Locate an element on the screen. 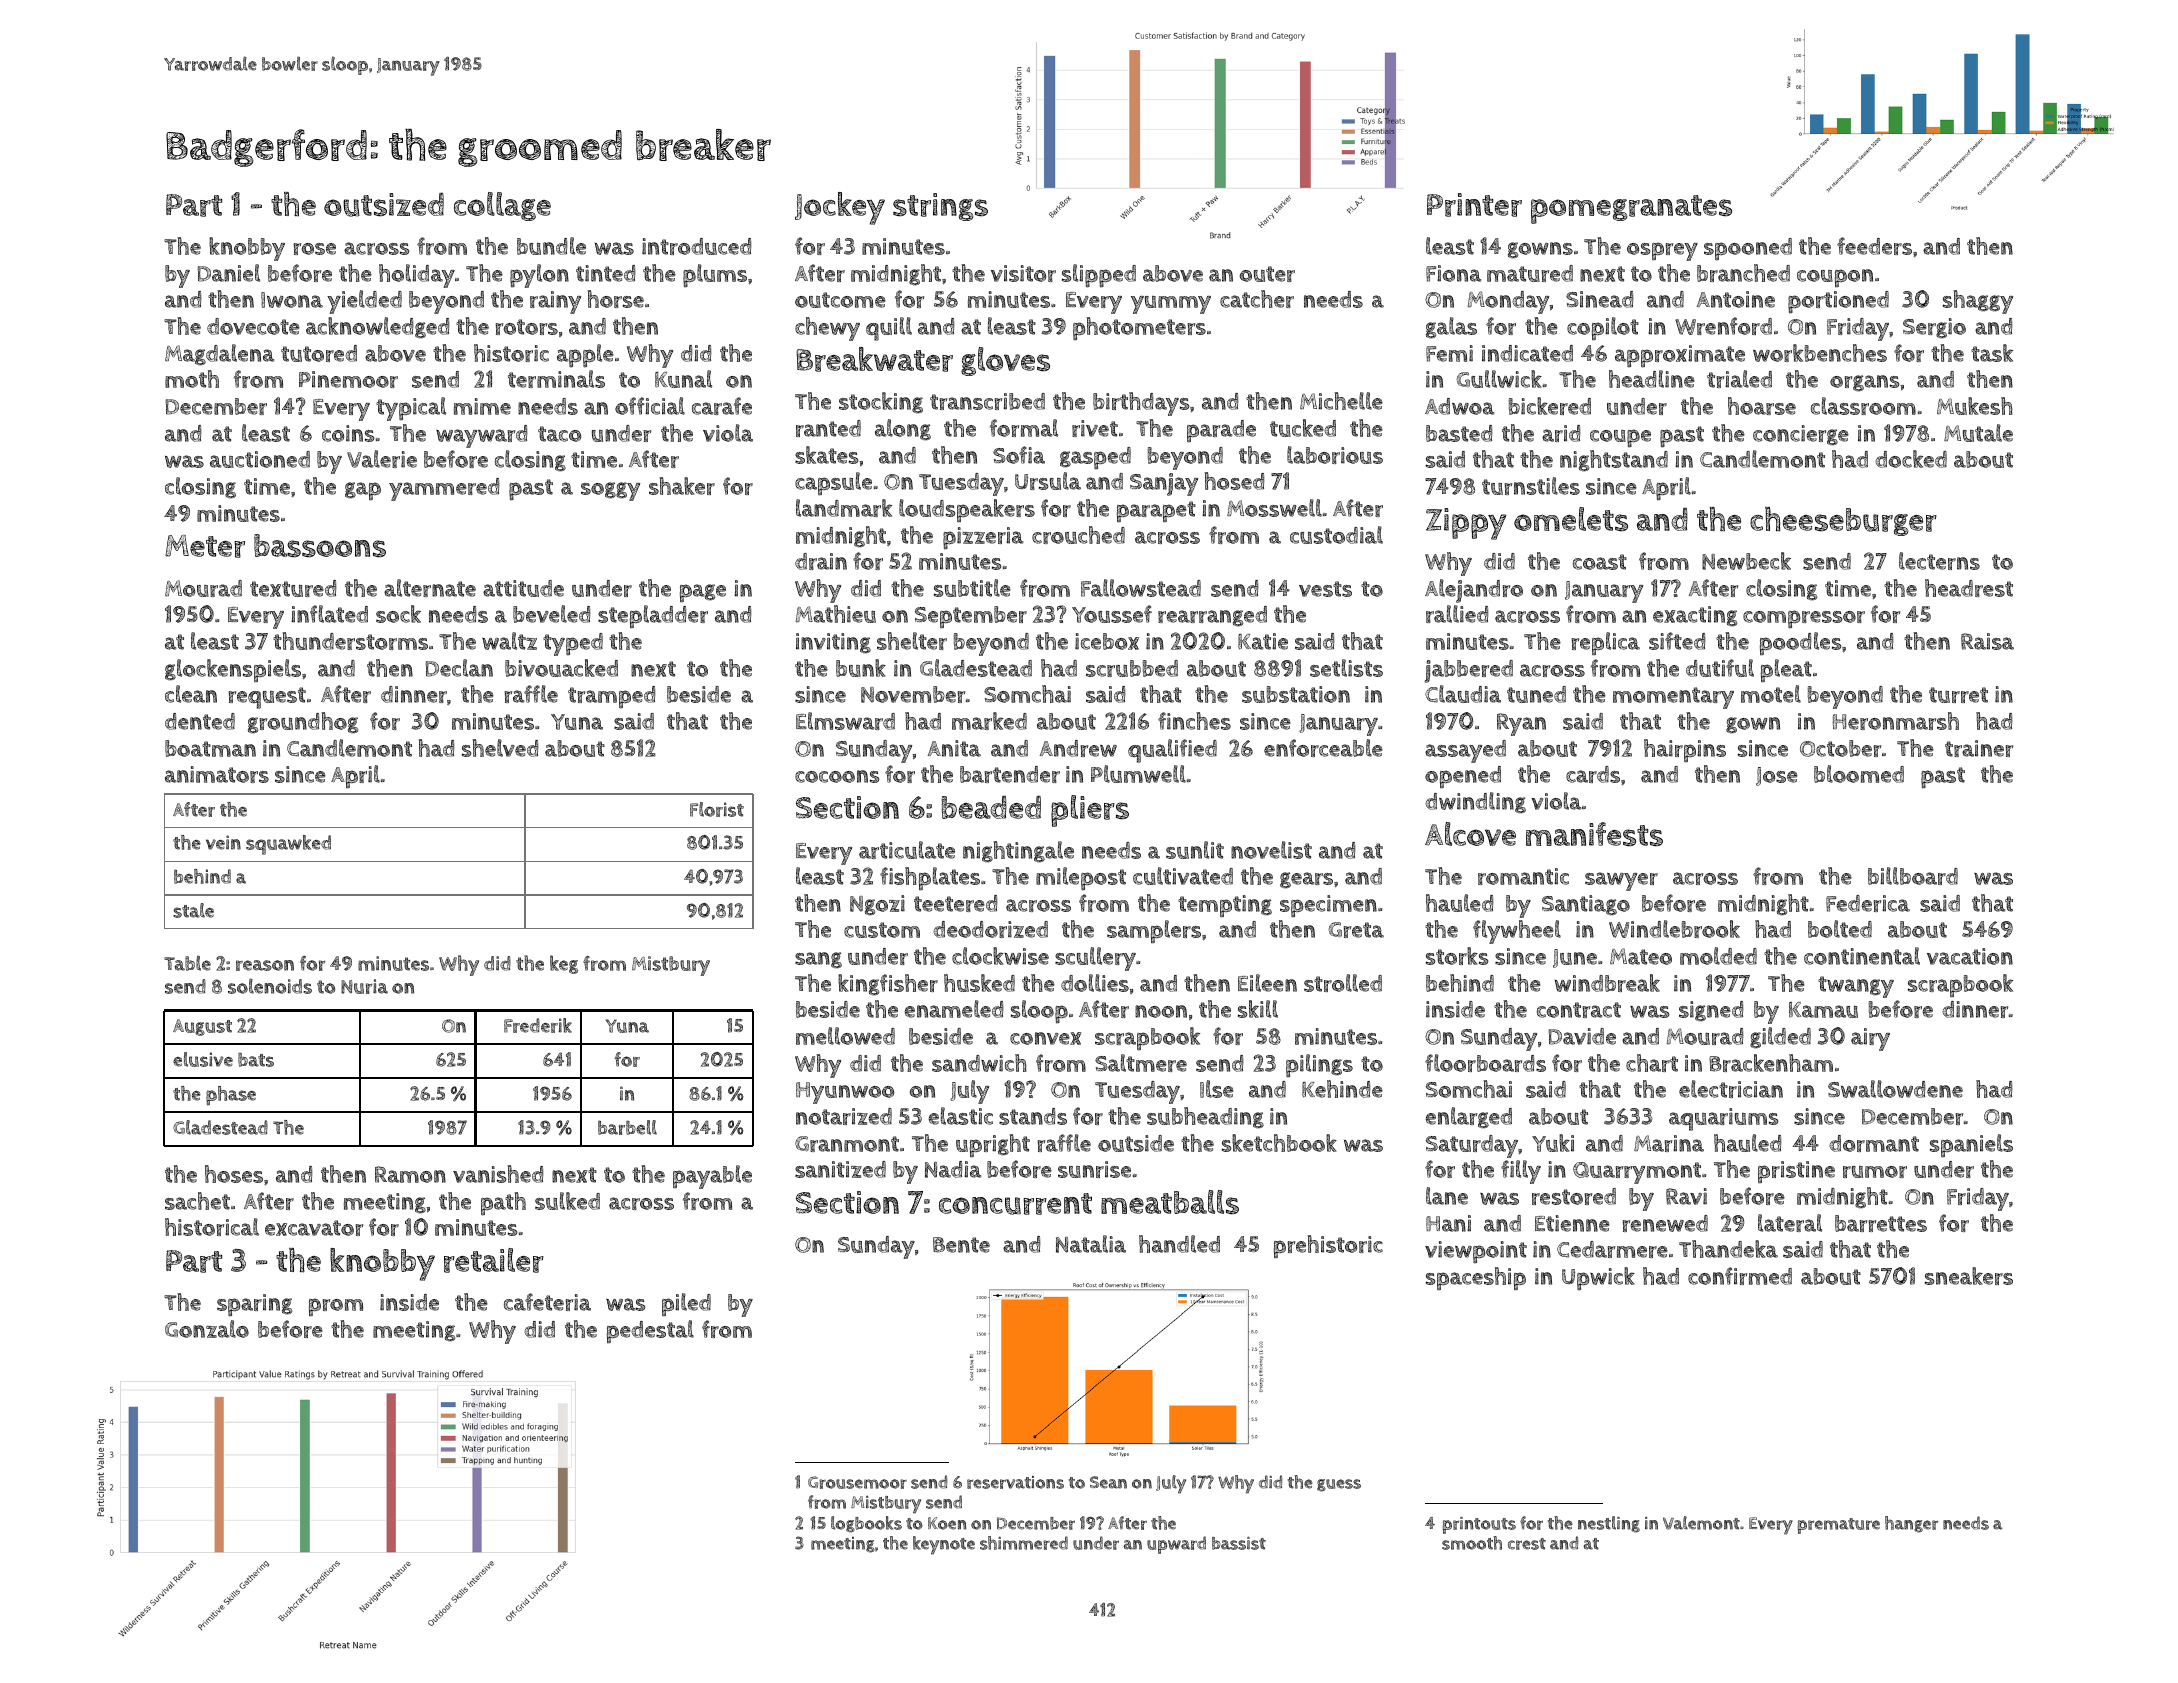  pedestal is located at coordinates (650, 1332).
